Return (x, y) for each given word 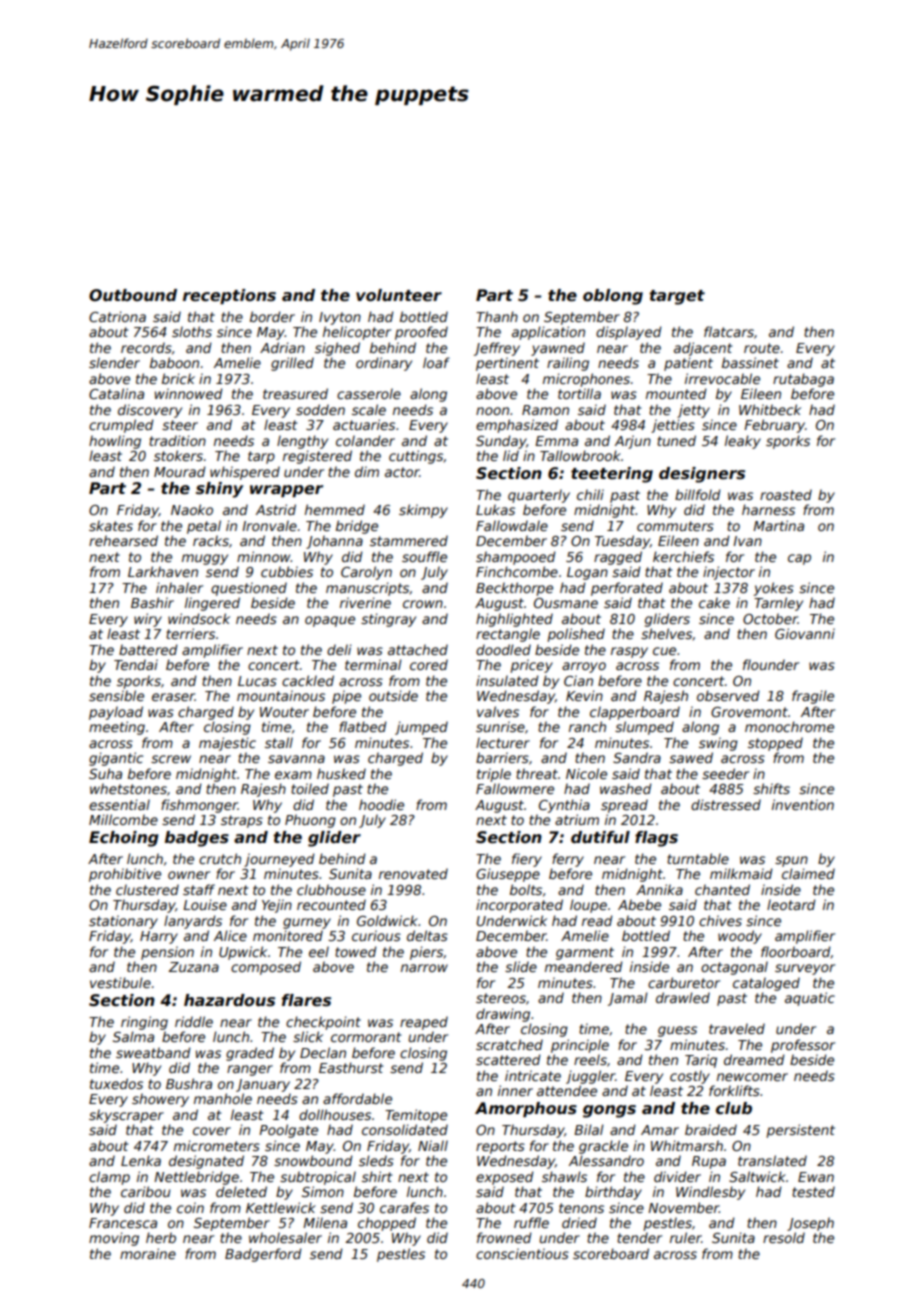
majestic (227, 744)
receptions (229, 296)
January (263, 1085)
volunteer (399, 295)
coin (190, 1207)
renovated (413, 873)
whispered (245, 473)
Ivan (747, 541)
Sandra (637, 757)
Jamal (628, 999)
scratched (509, 1044)
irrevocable (722, 378)
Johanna (334, 542)
